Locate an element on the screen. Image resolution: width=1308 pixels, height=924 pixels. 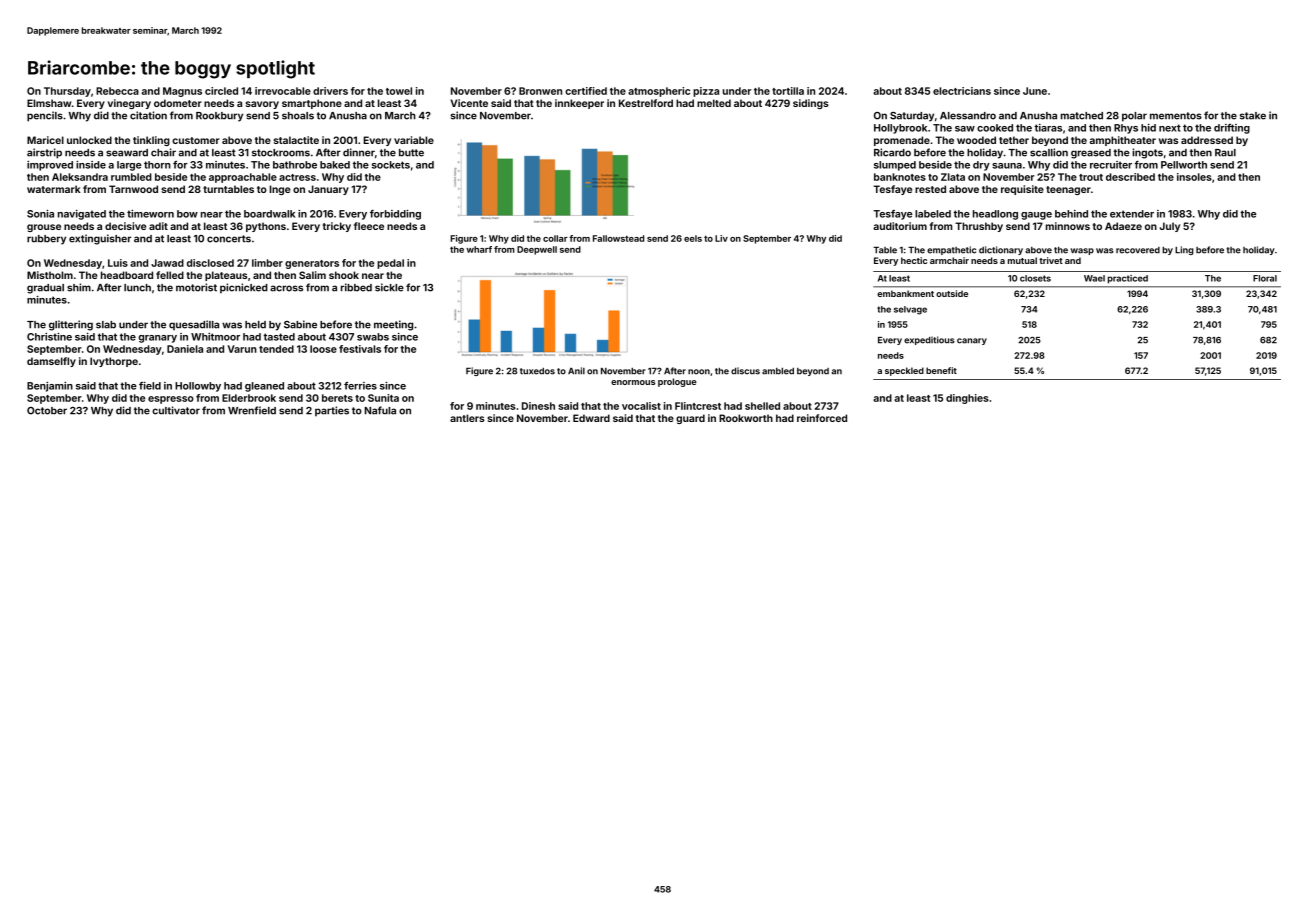
bow is located at coordinates (187, 214).
